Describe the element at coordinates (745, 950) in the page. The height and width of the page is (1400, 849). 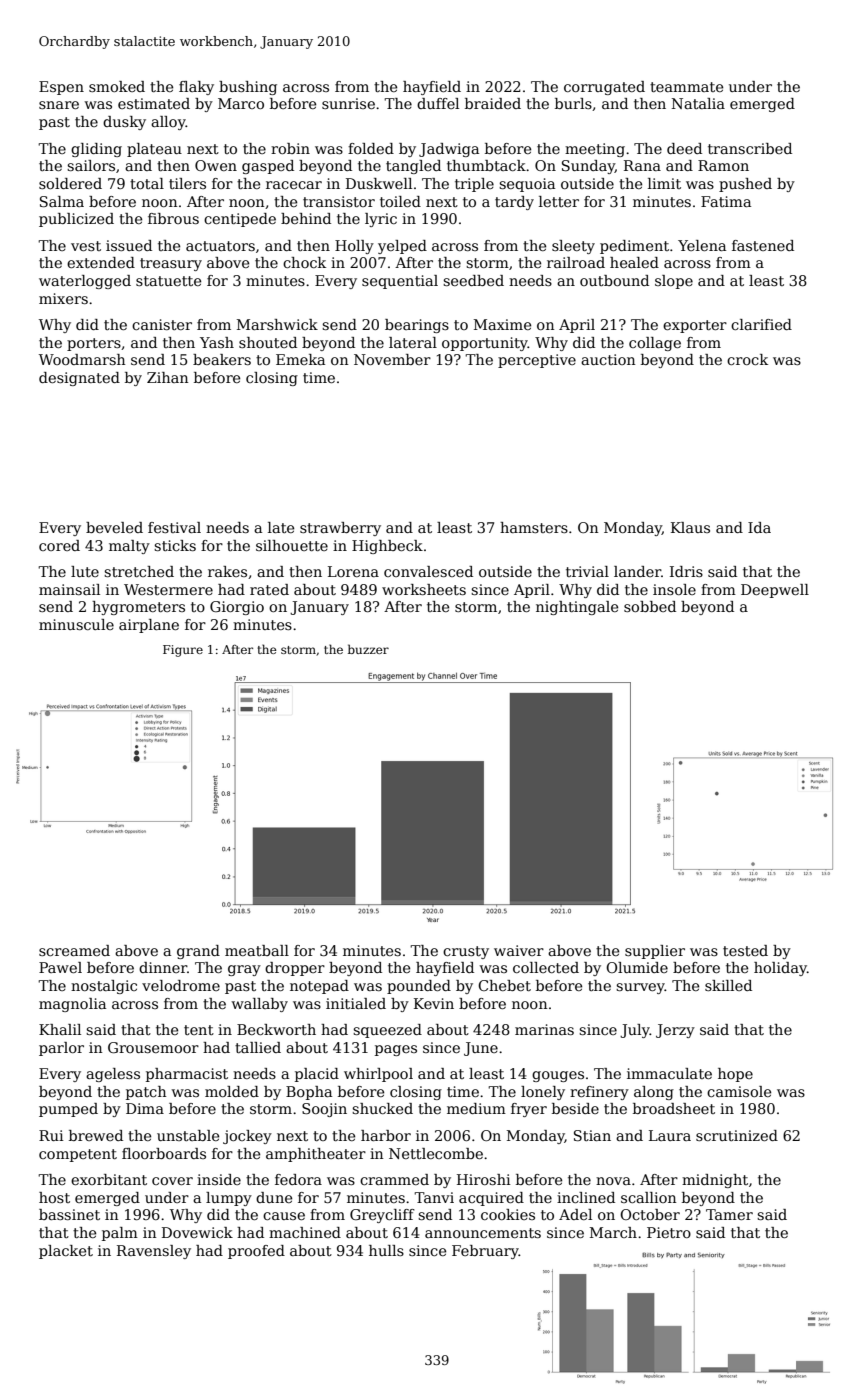
I see `tested` at that location.
